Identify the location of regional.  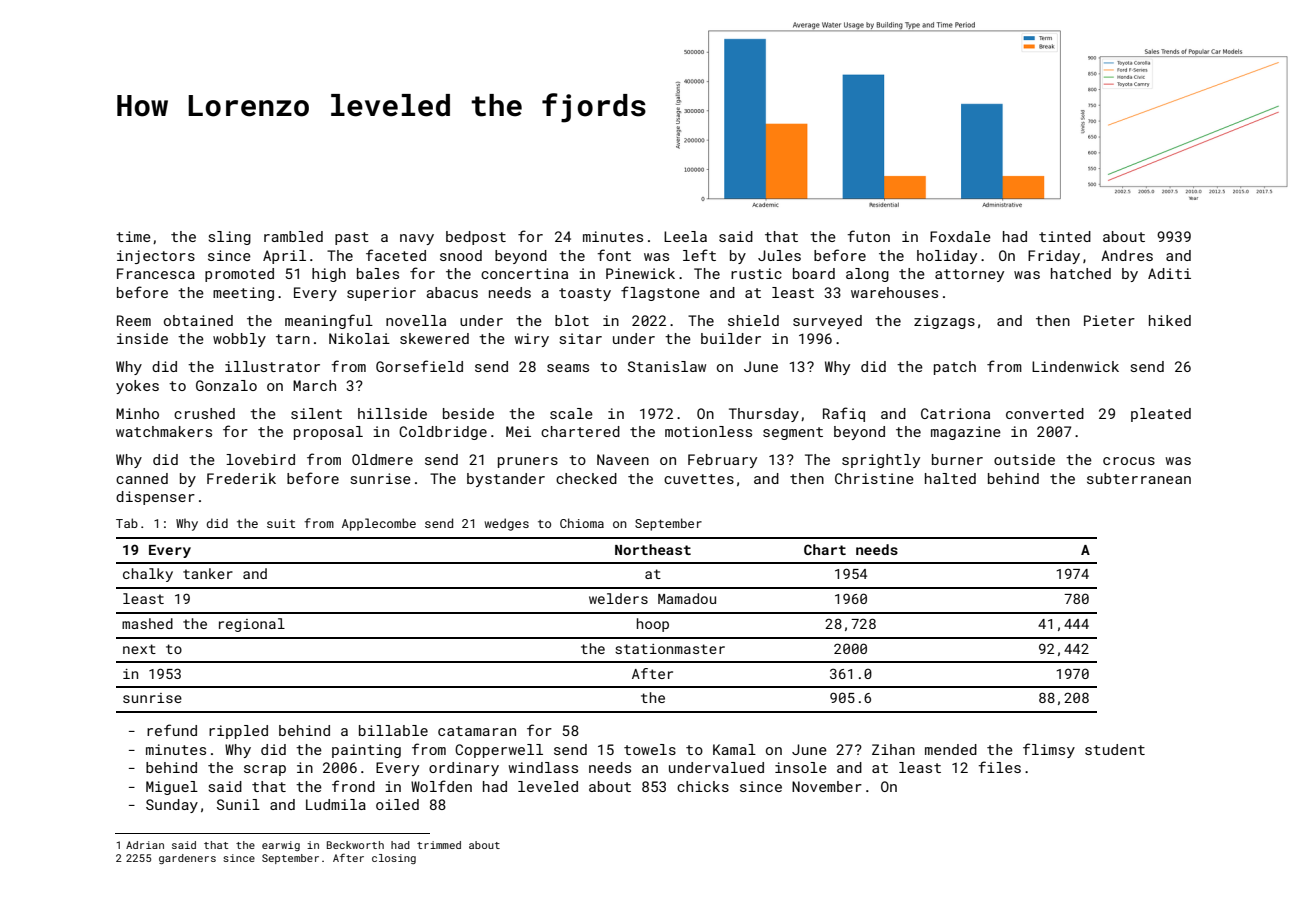
(252, 625).
